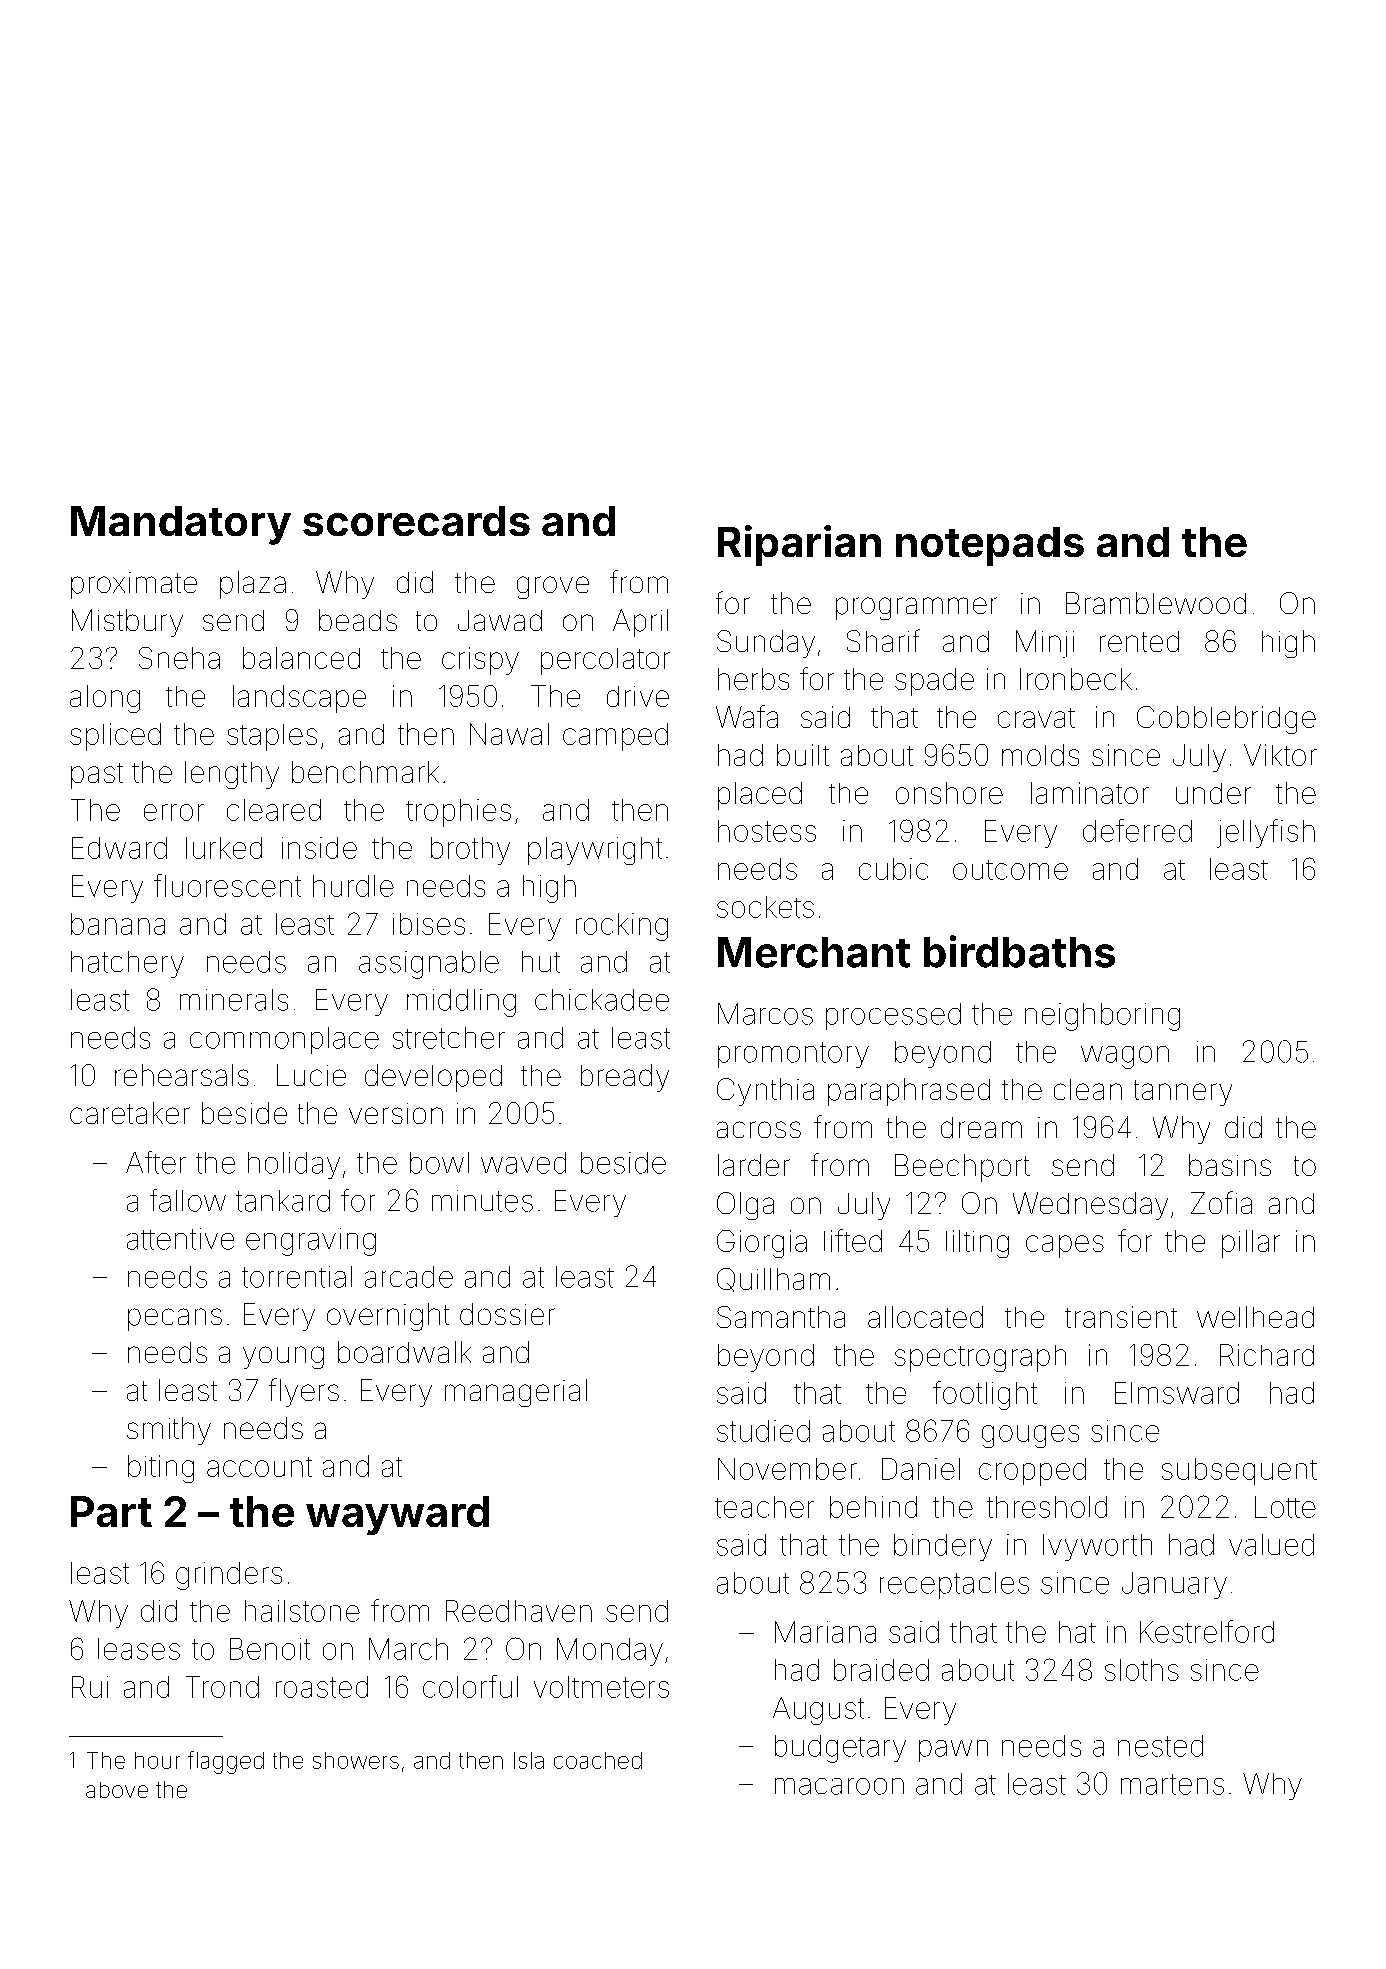 Image resolution: width=1386 pixels, height=1969 pixels. What do you see at coordinates (1090, 1206) in the screenshot?
I see `Wednesday` at bounding box center [1090, 1206].
